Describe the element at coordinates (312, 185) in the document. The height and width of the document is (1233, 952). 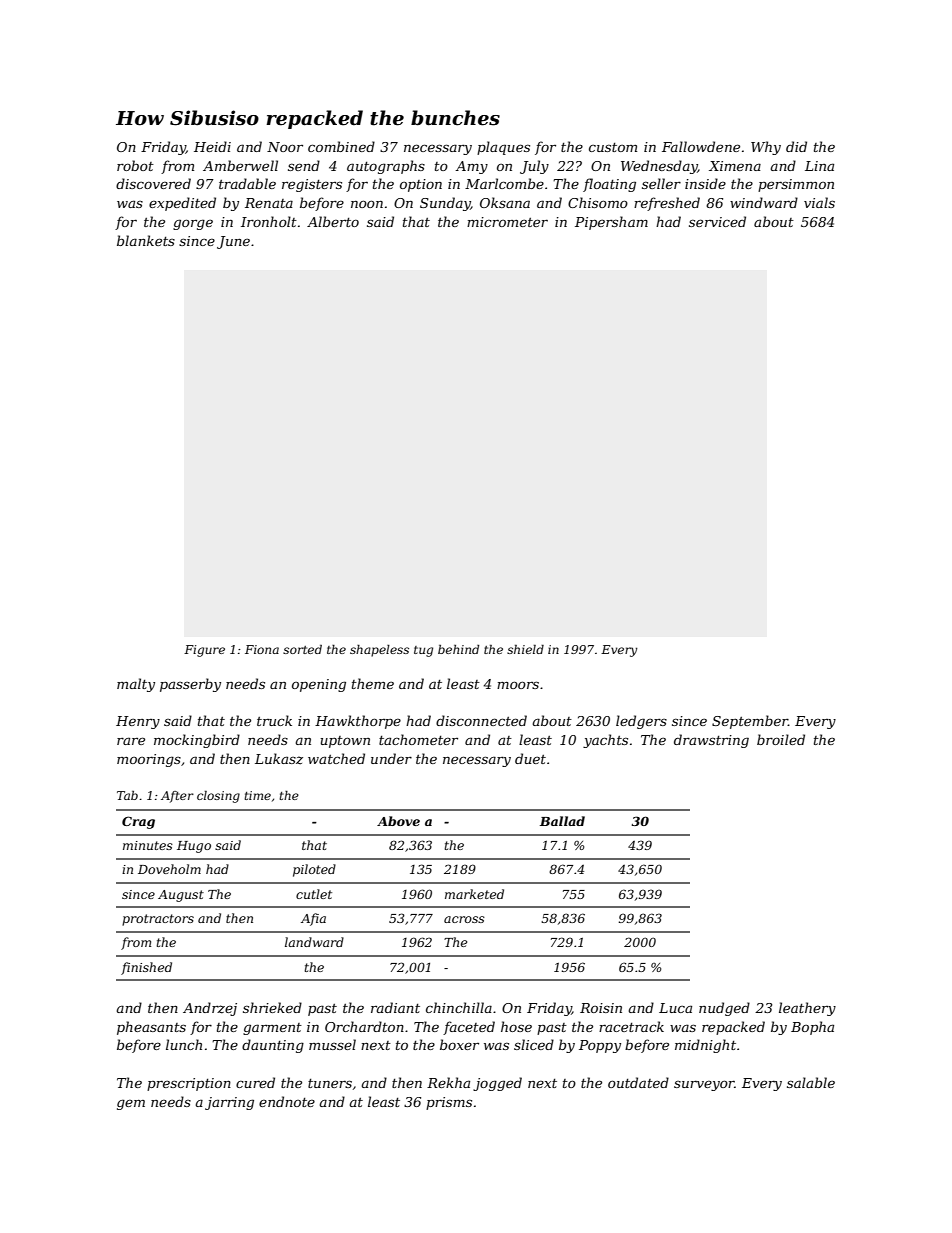
I see `registers` at that location.
